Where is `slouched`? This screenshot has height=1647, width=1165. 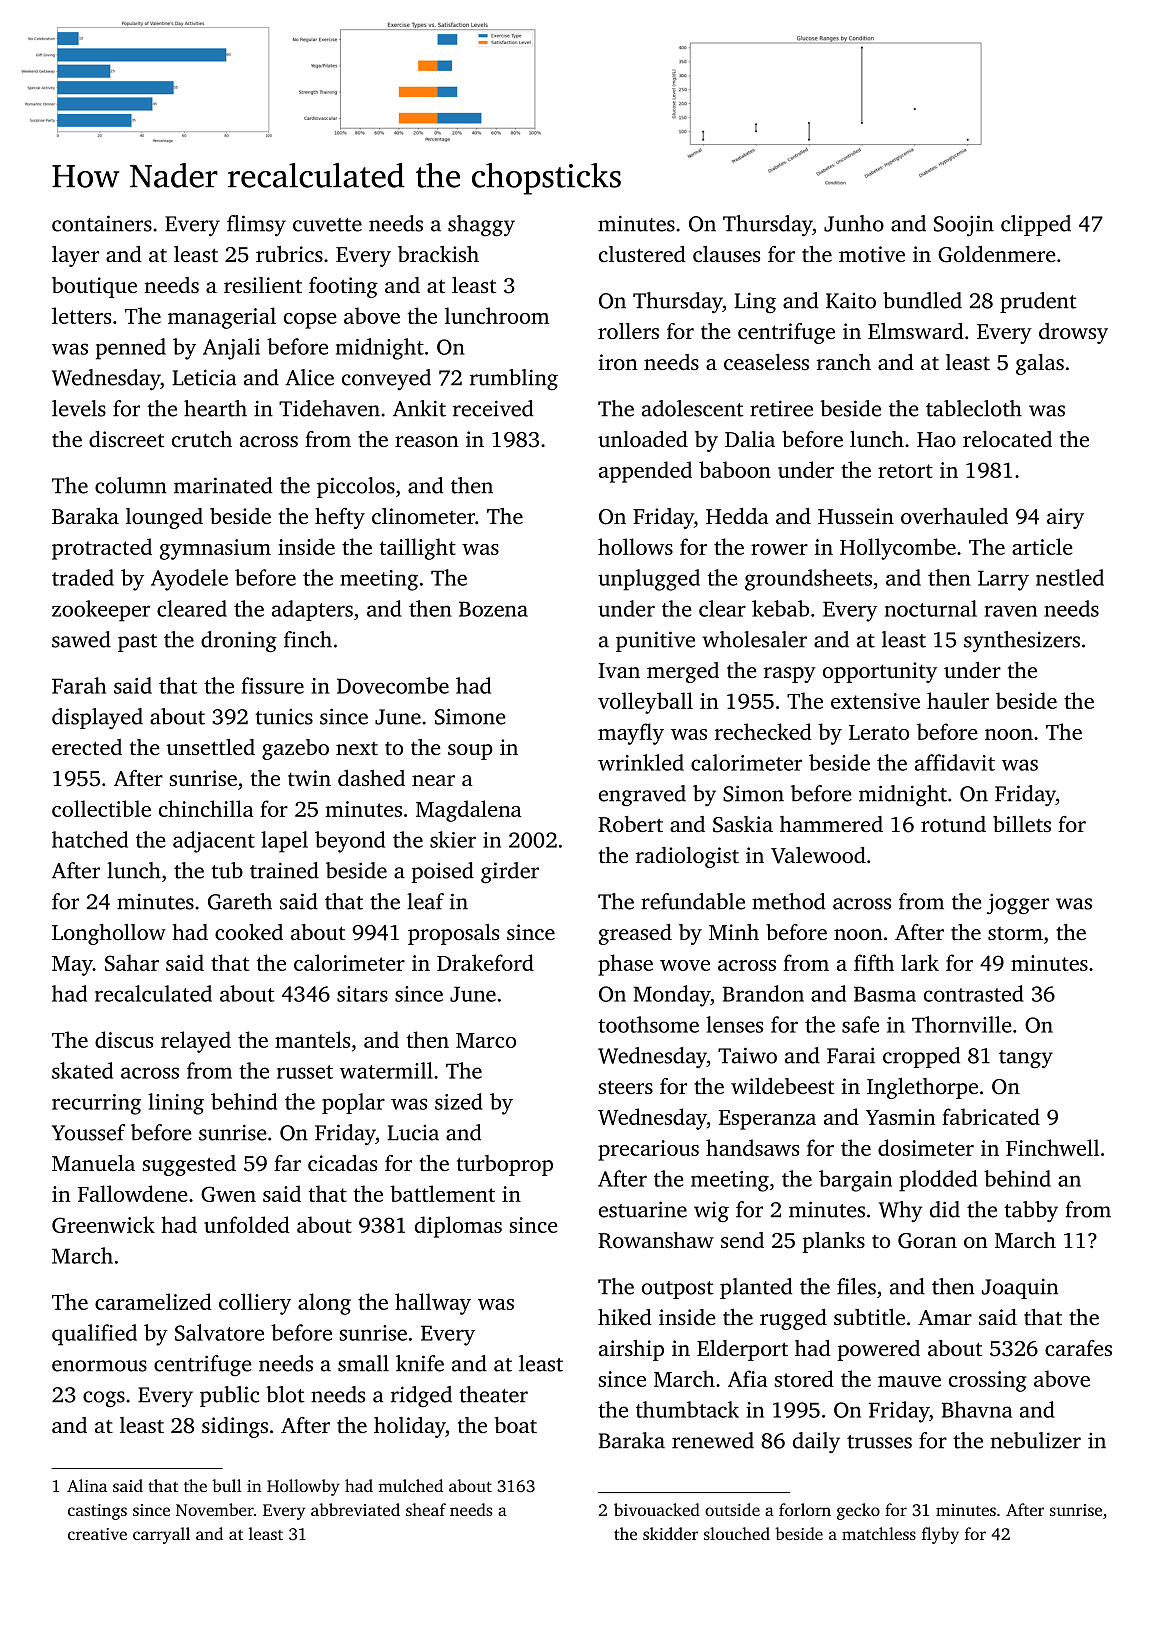 slouched is located at coordinates (737, 1533).
